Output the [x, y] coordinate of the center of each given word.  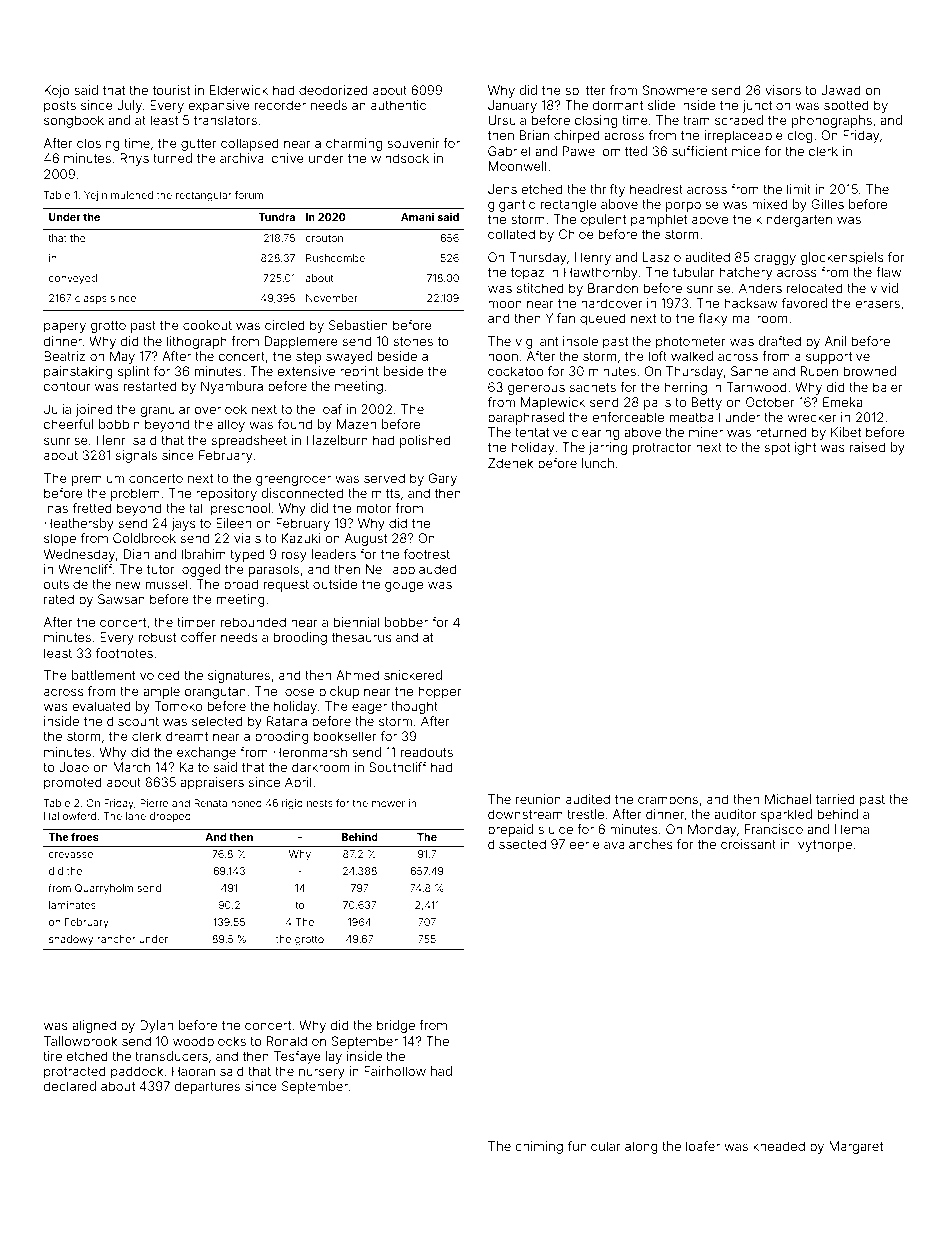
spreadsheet [249, 441]
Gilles [827, 204]
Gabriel [509, 151]
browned [870, 371]
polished [425, 441]
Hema [852, 829]
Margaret [856, 1147]
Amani [417, 217]
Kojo [57, 91]
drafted [779, 341]
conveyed [73, 279]
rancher [116, 939]
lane [136, 816]
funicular [594, 1146]
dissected [517, 844]
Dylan [156, 1026]
